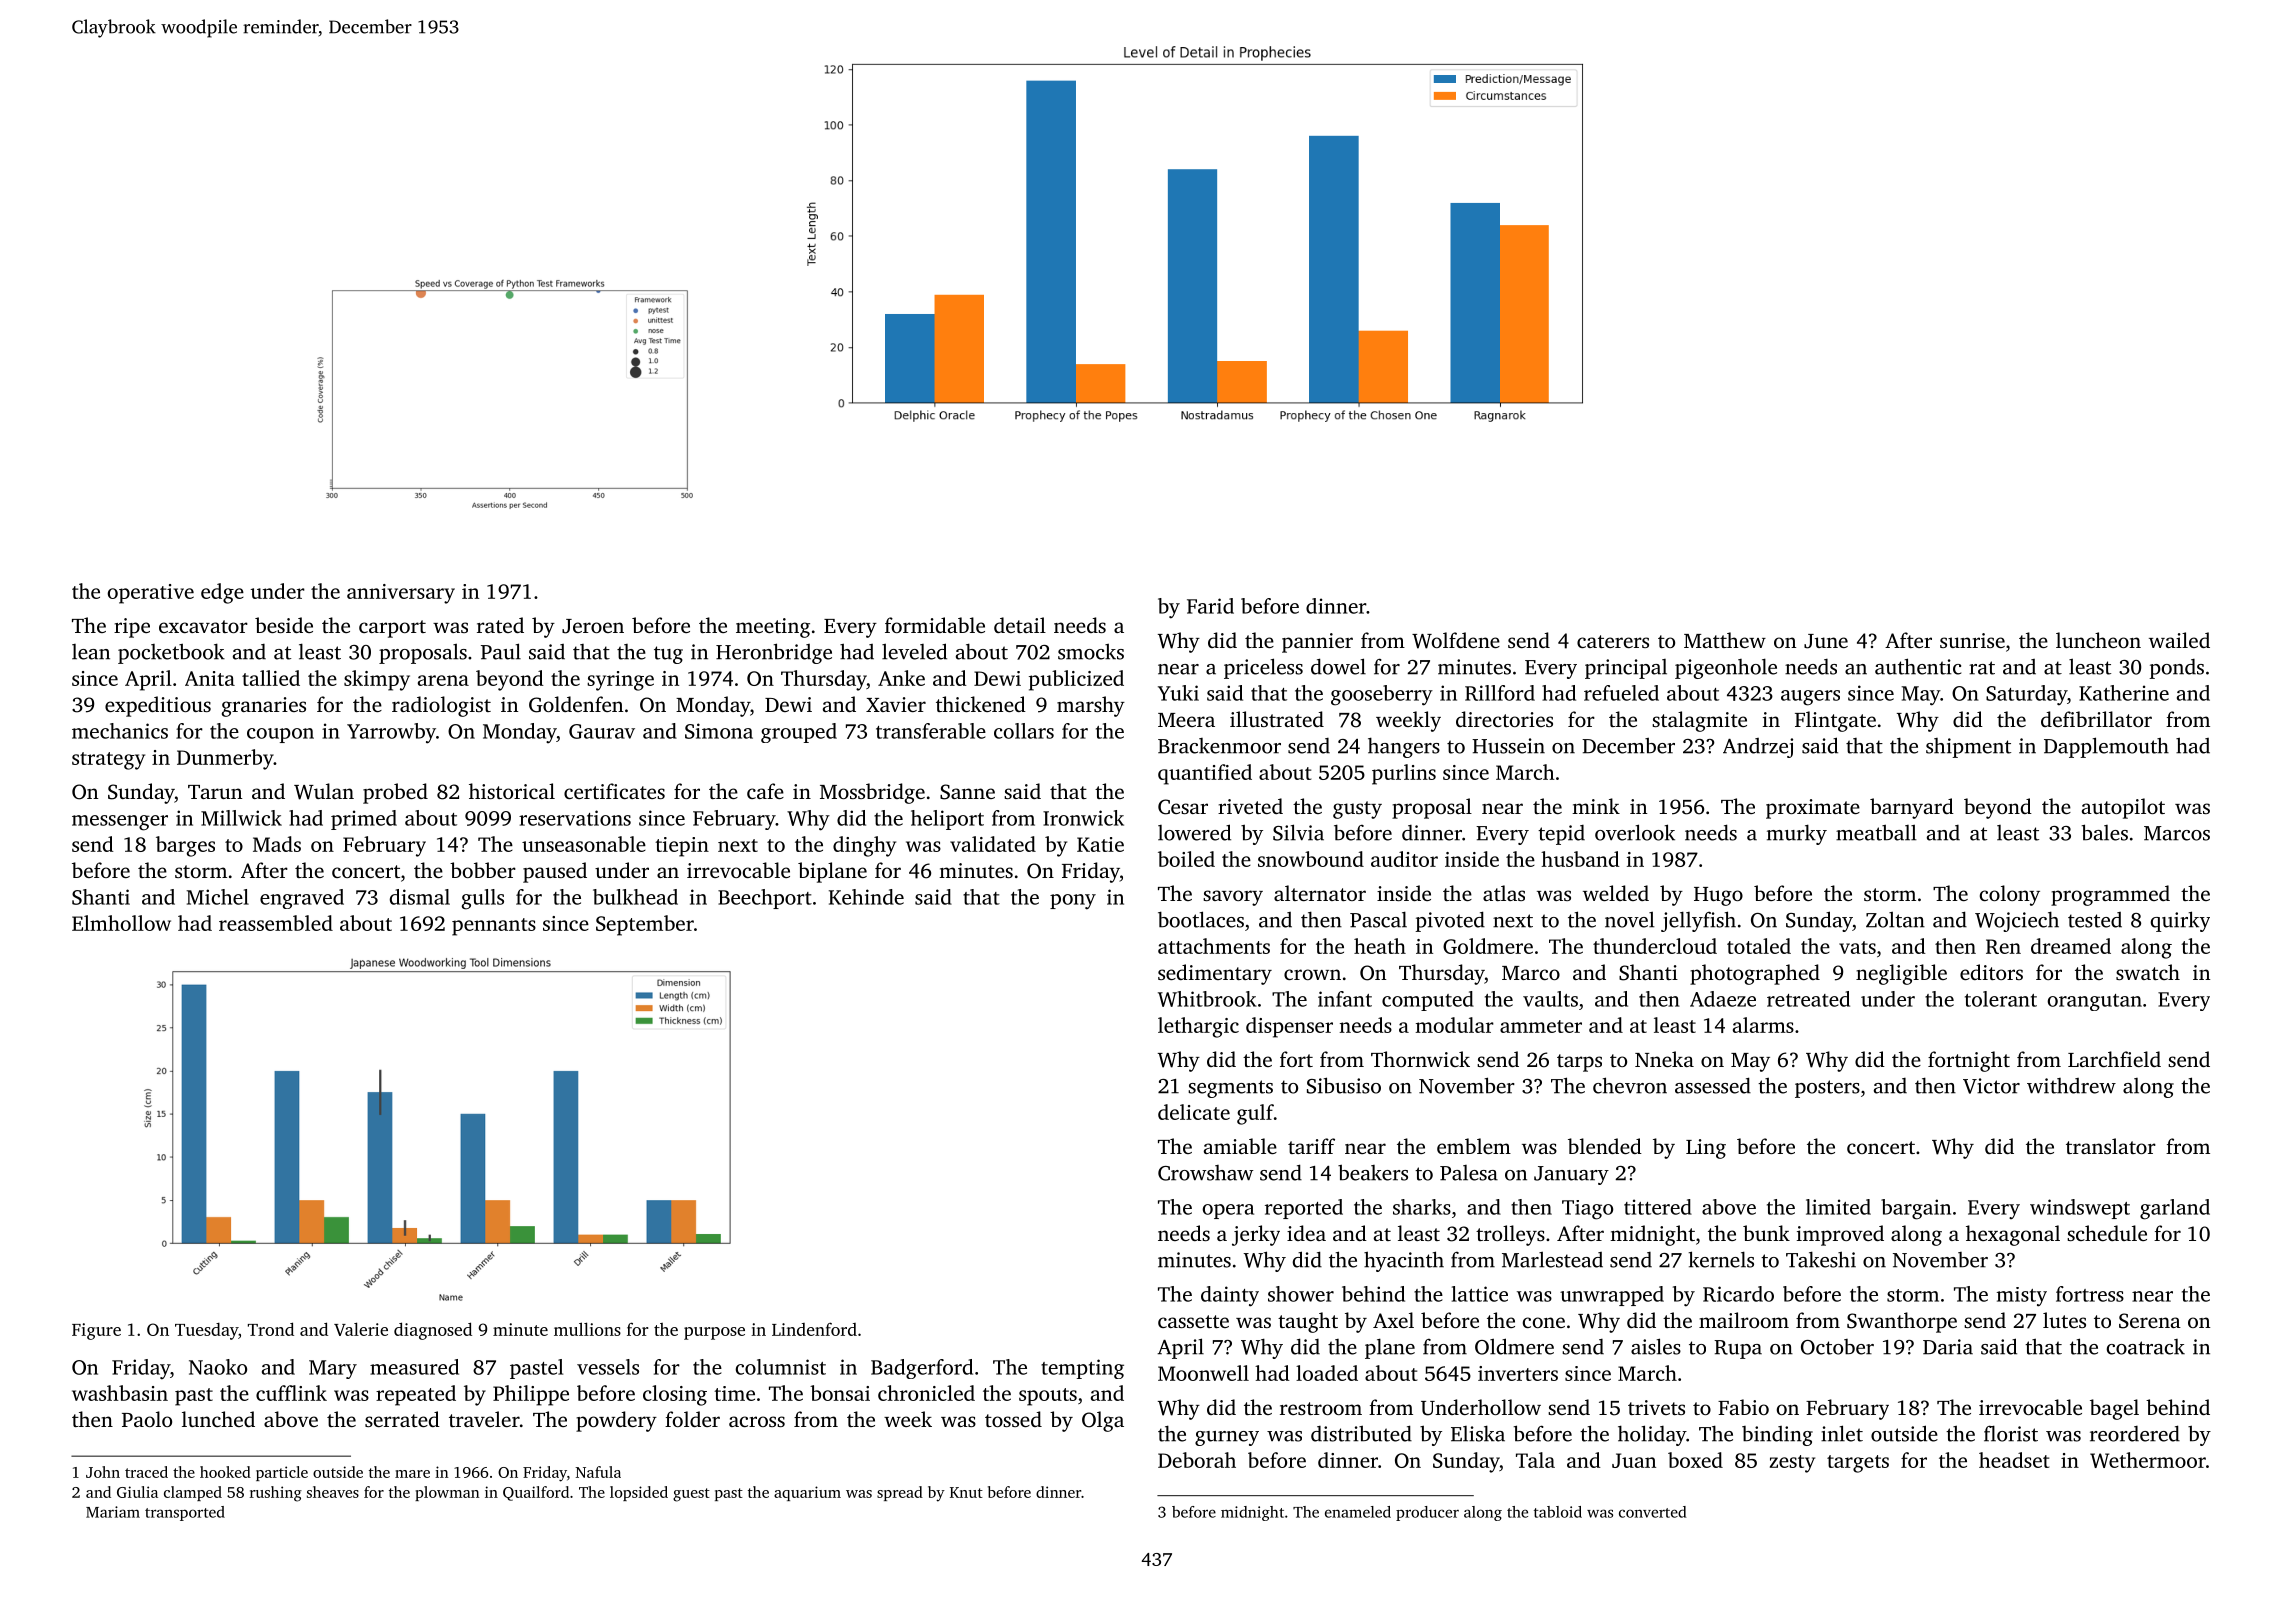  What do you see at coordinates (2175, 1209) in the screenshot?
I see `garland` at bounding box center [2175, 1209].
